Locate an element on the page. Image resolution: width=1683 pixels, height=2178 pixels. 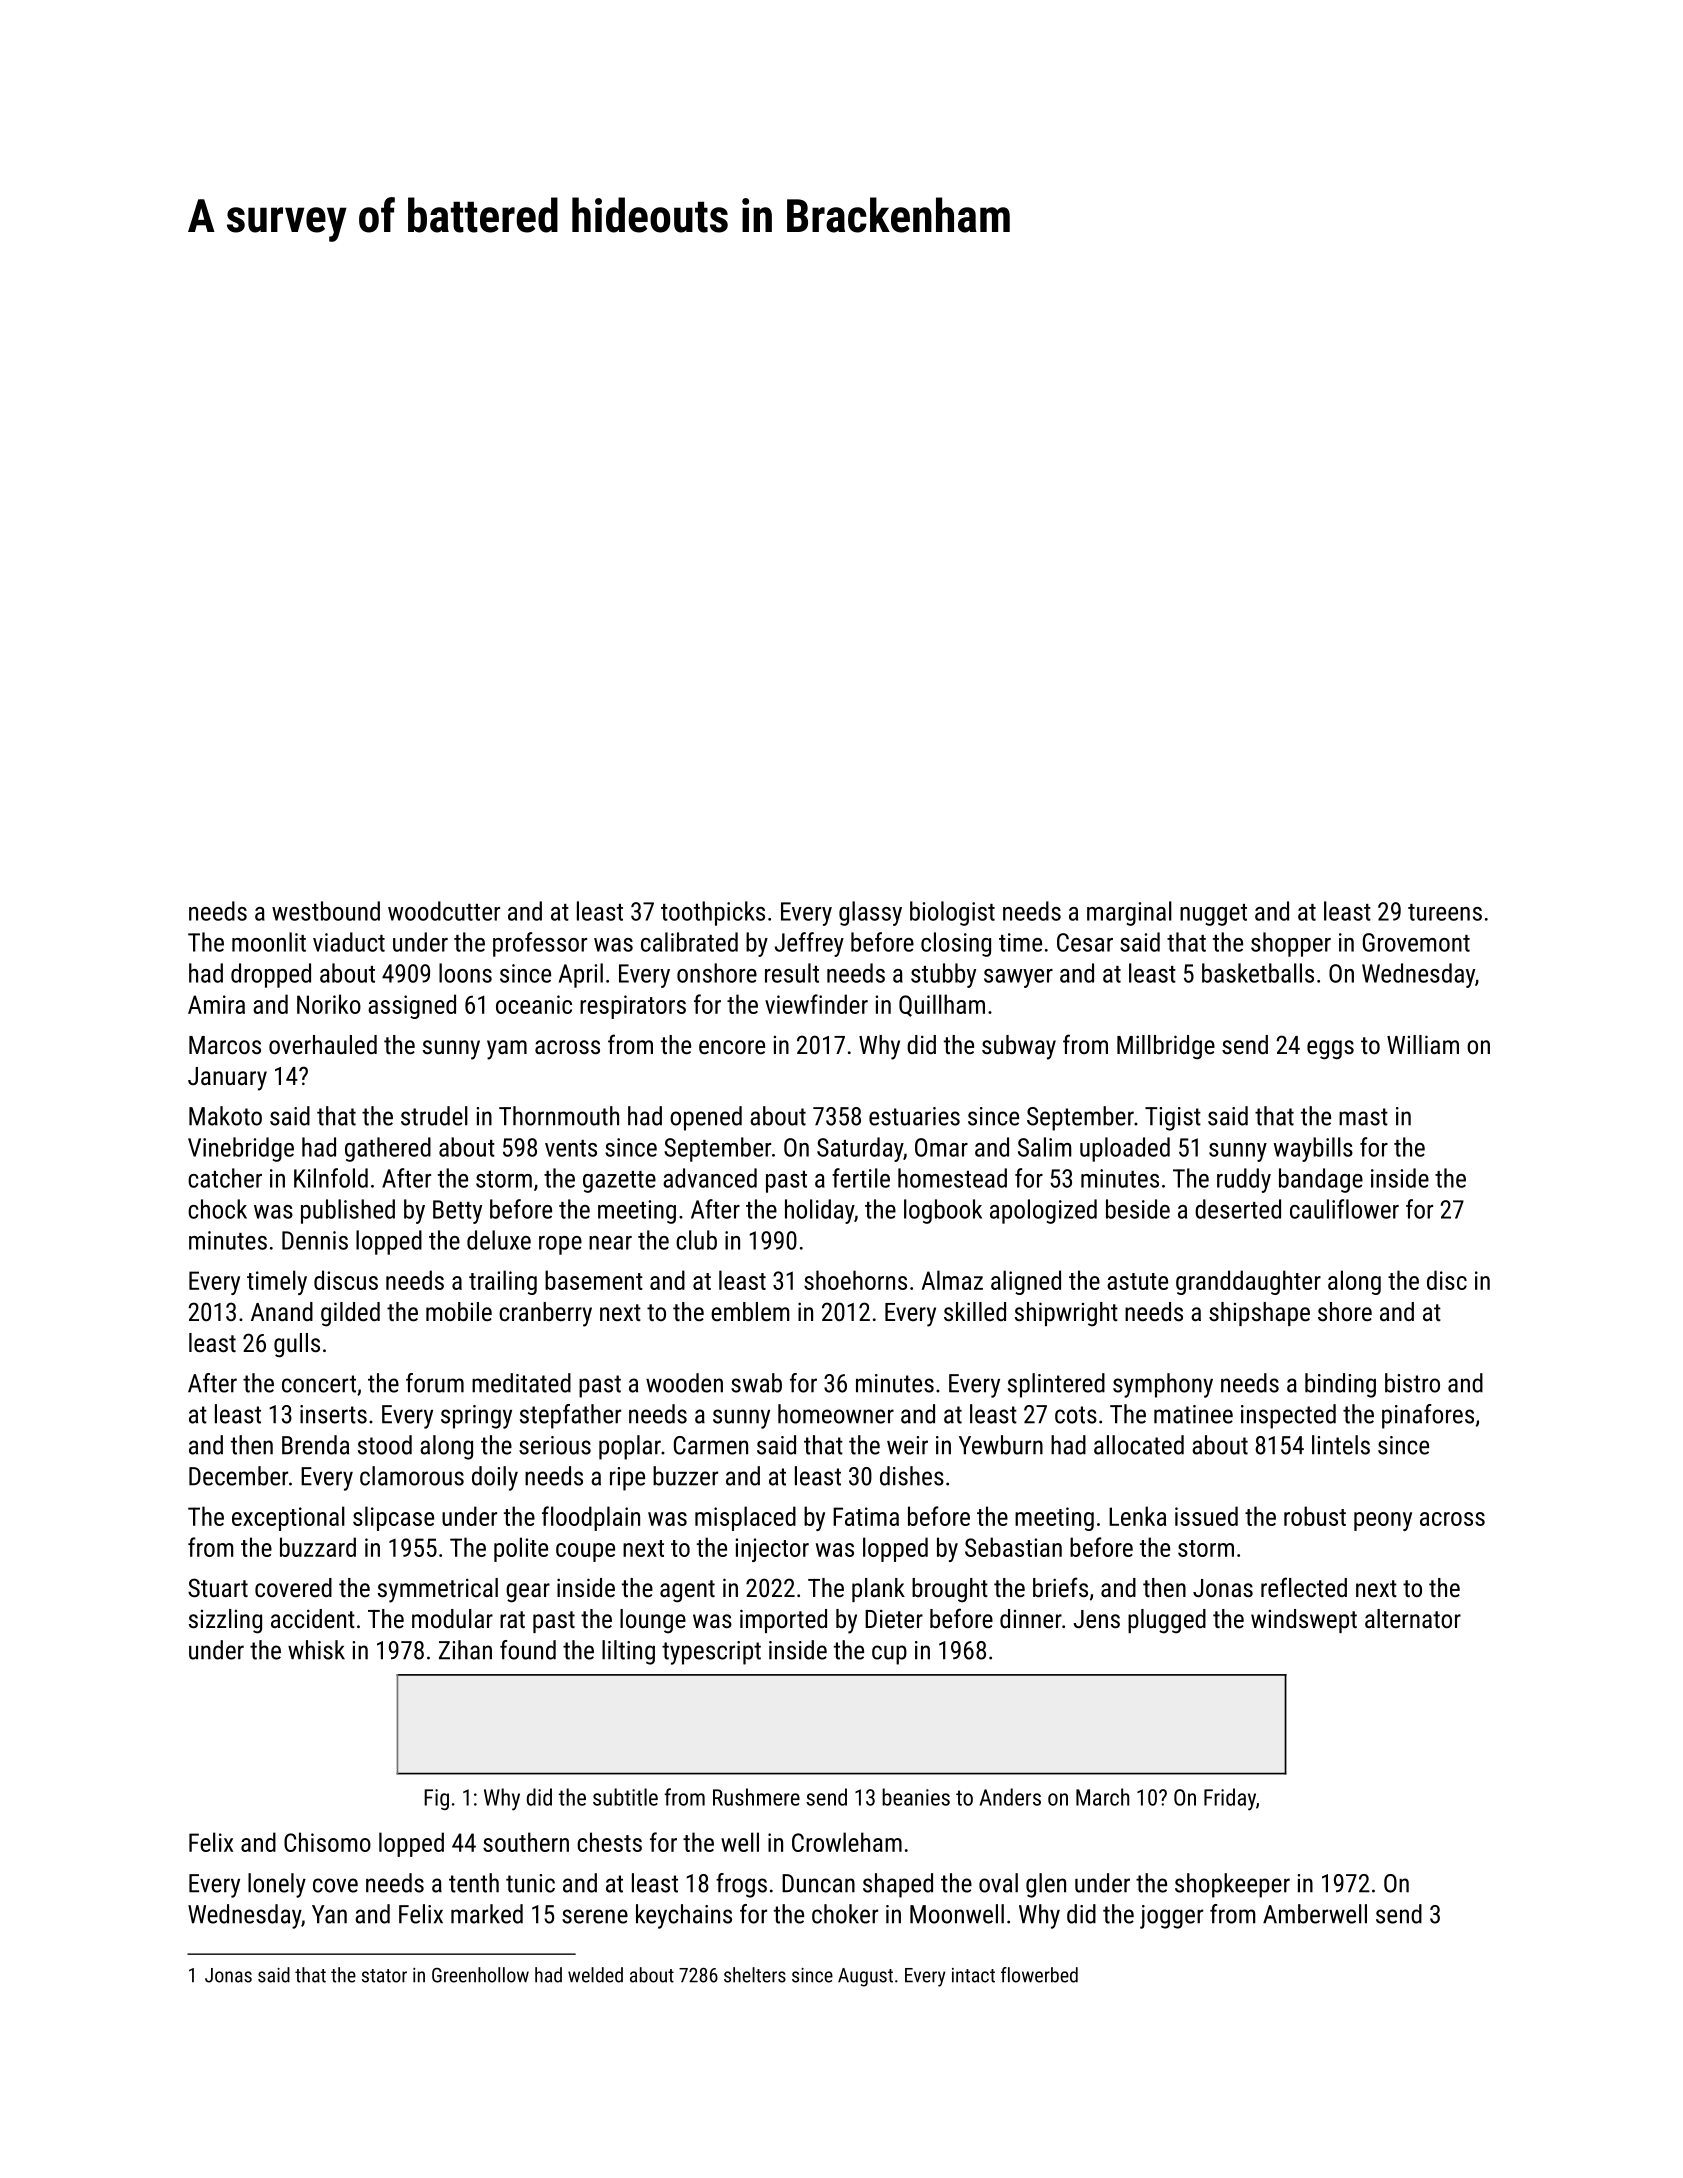
gazette is located at coordinates (619, 1182).
